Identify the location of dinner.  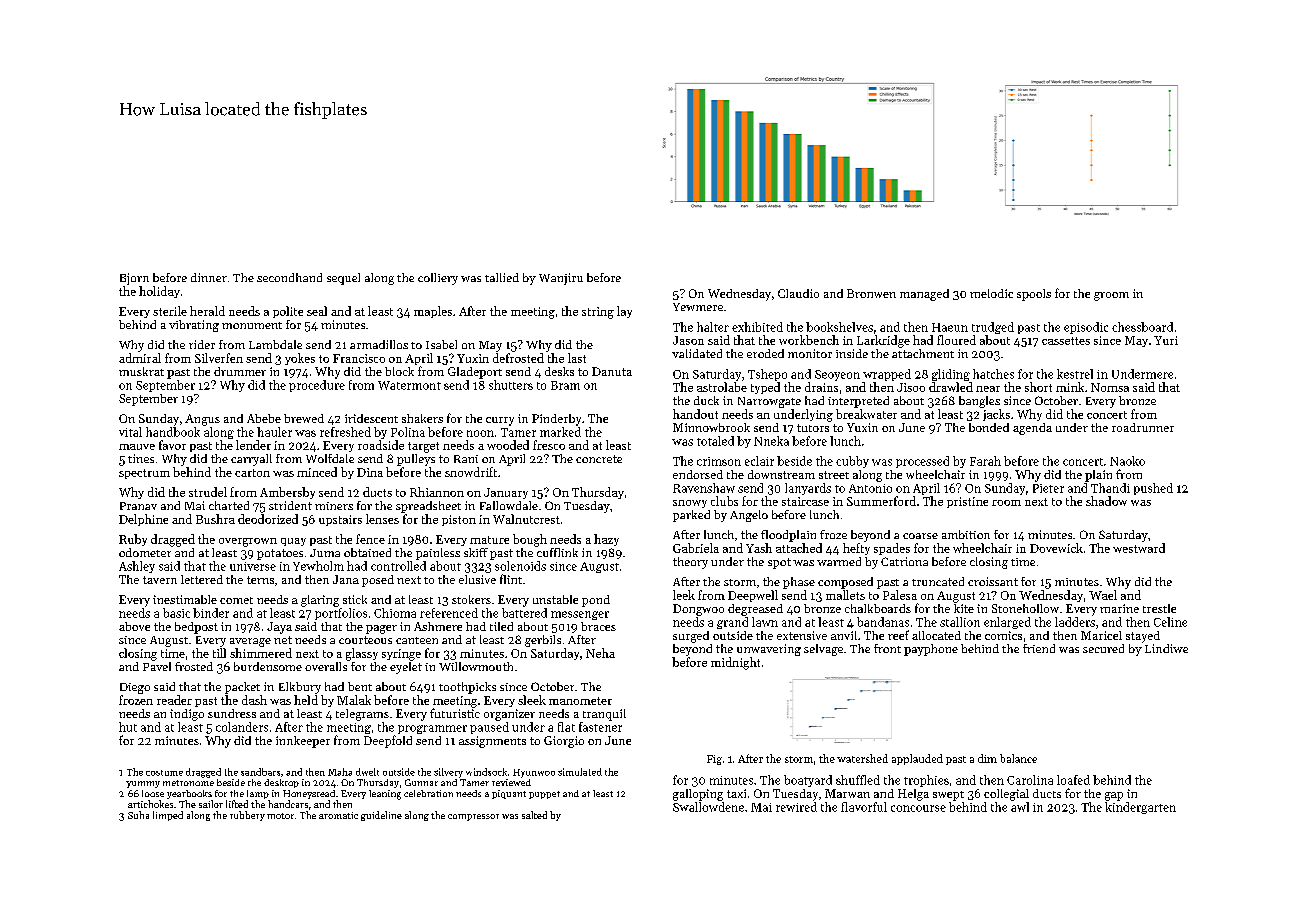
(209, 277).
